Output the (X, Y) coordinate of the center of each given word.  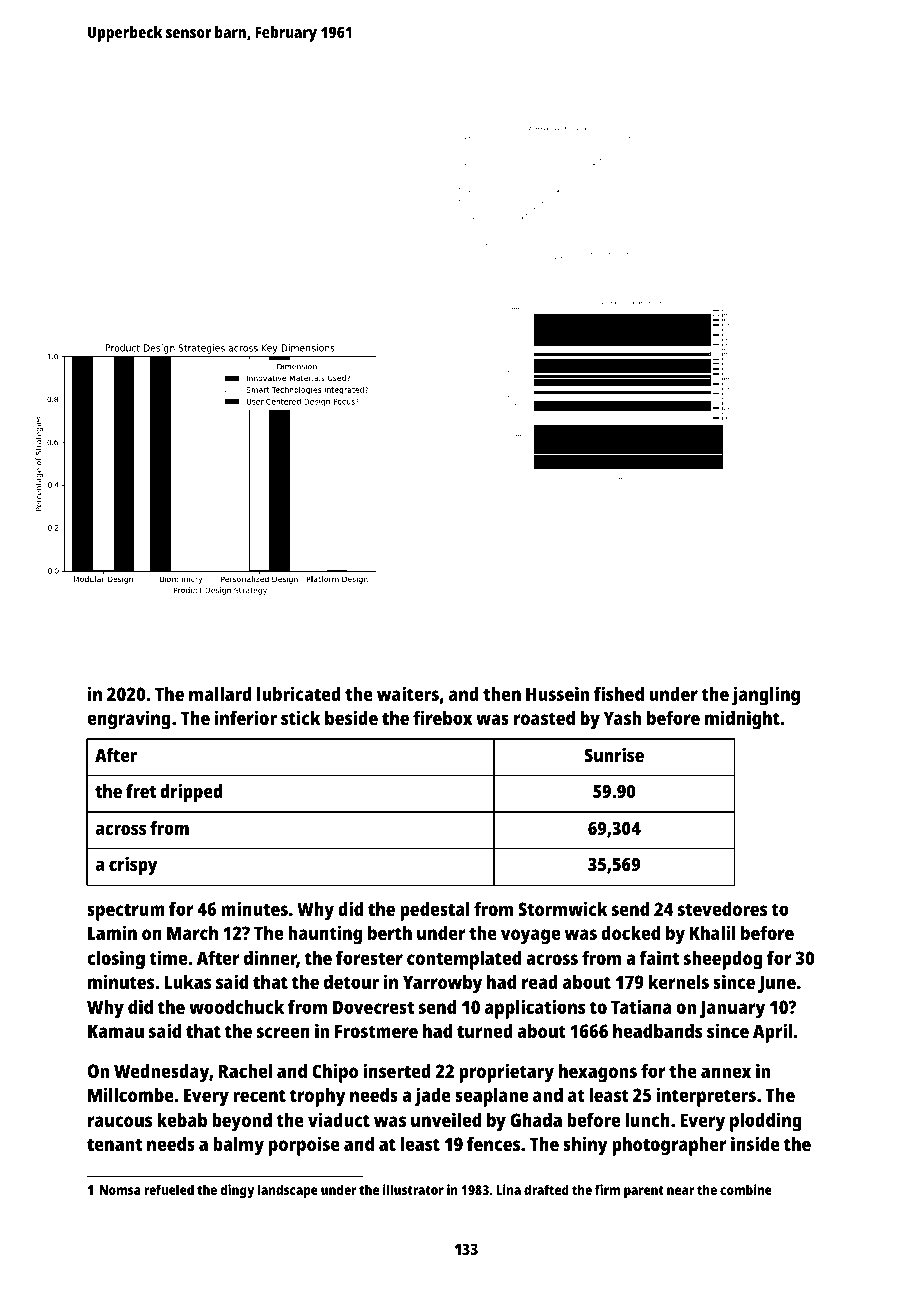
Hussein (557, 693)
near (680, 1191)
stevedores (722, 909)
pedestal (435, 911)
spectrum (126, 912)
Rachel (245, 1071)
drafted (546, 1189)
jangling (766, 696)
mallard (220, 694)
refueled (169, 1189)
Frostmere (376, 1031)
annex (726, 1072)
